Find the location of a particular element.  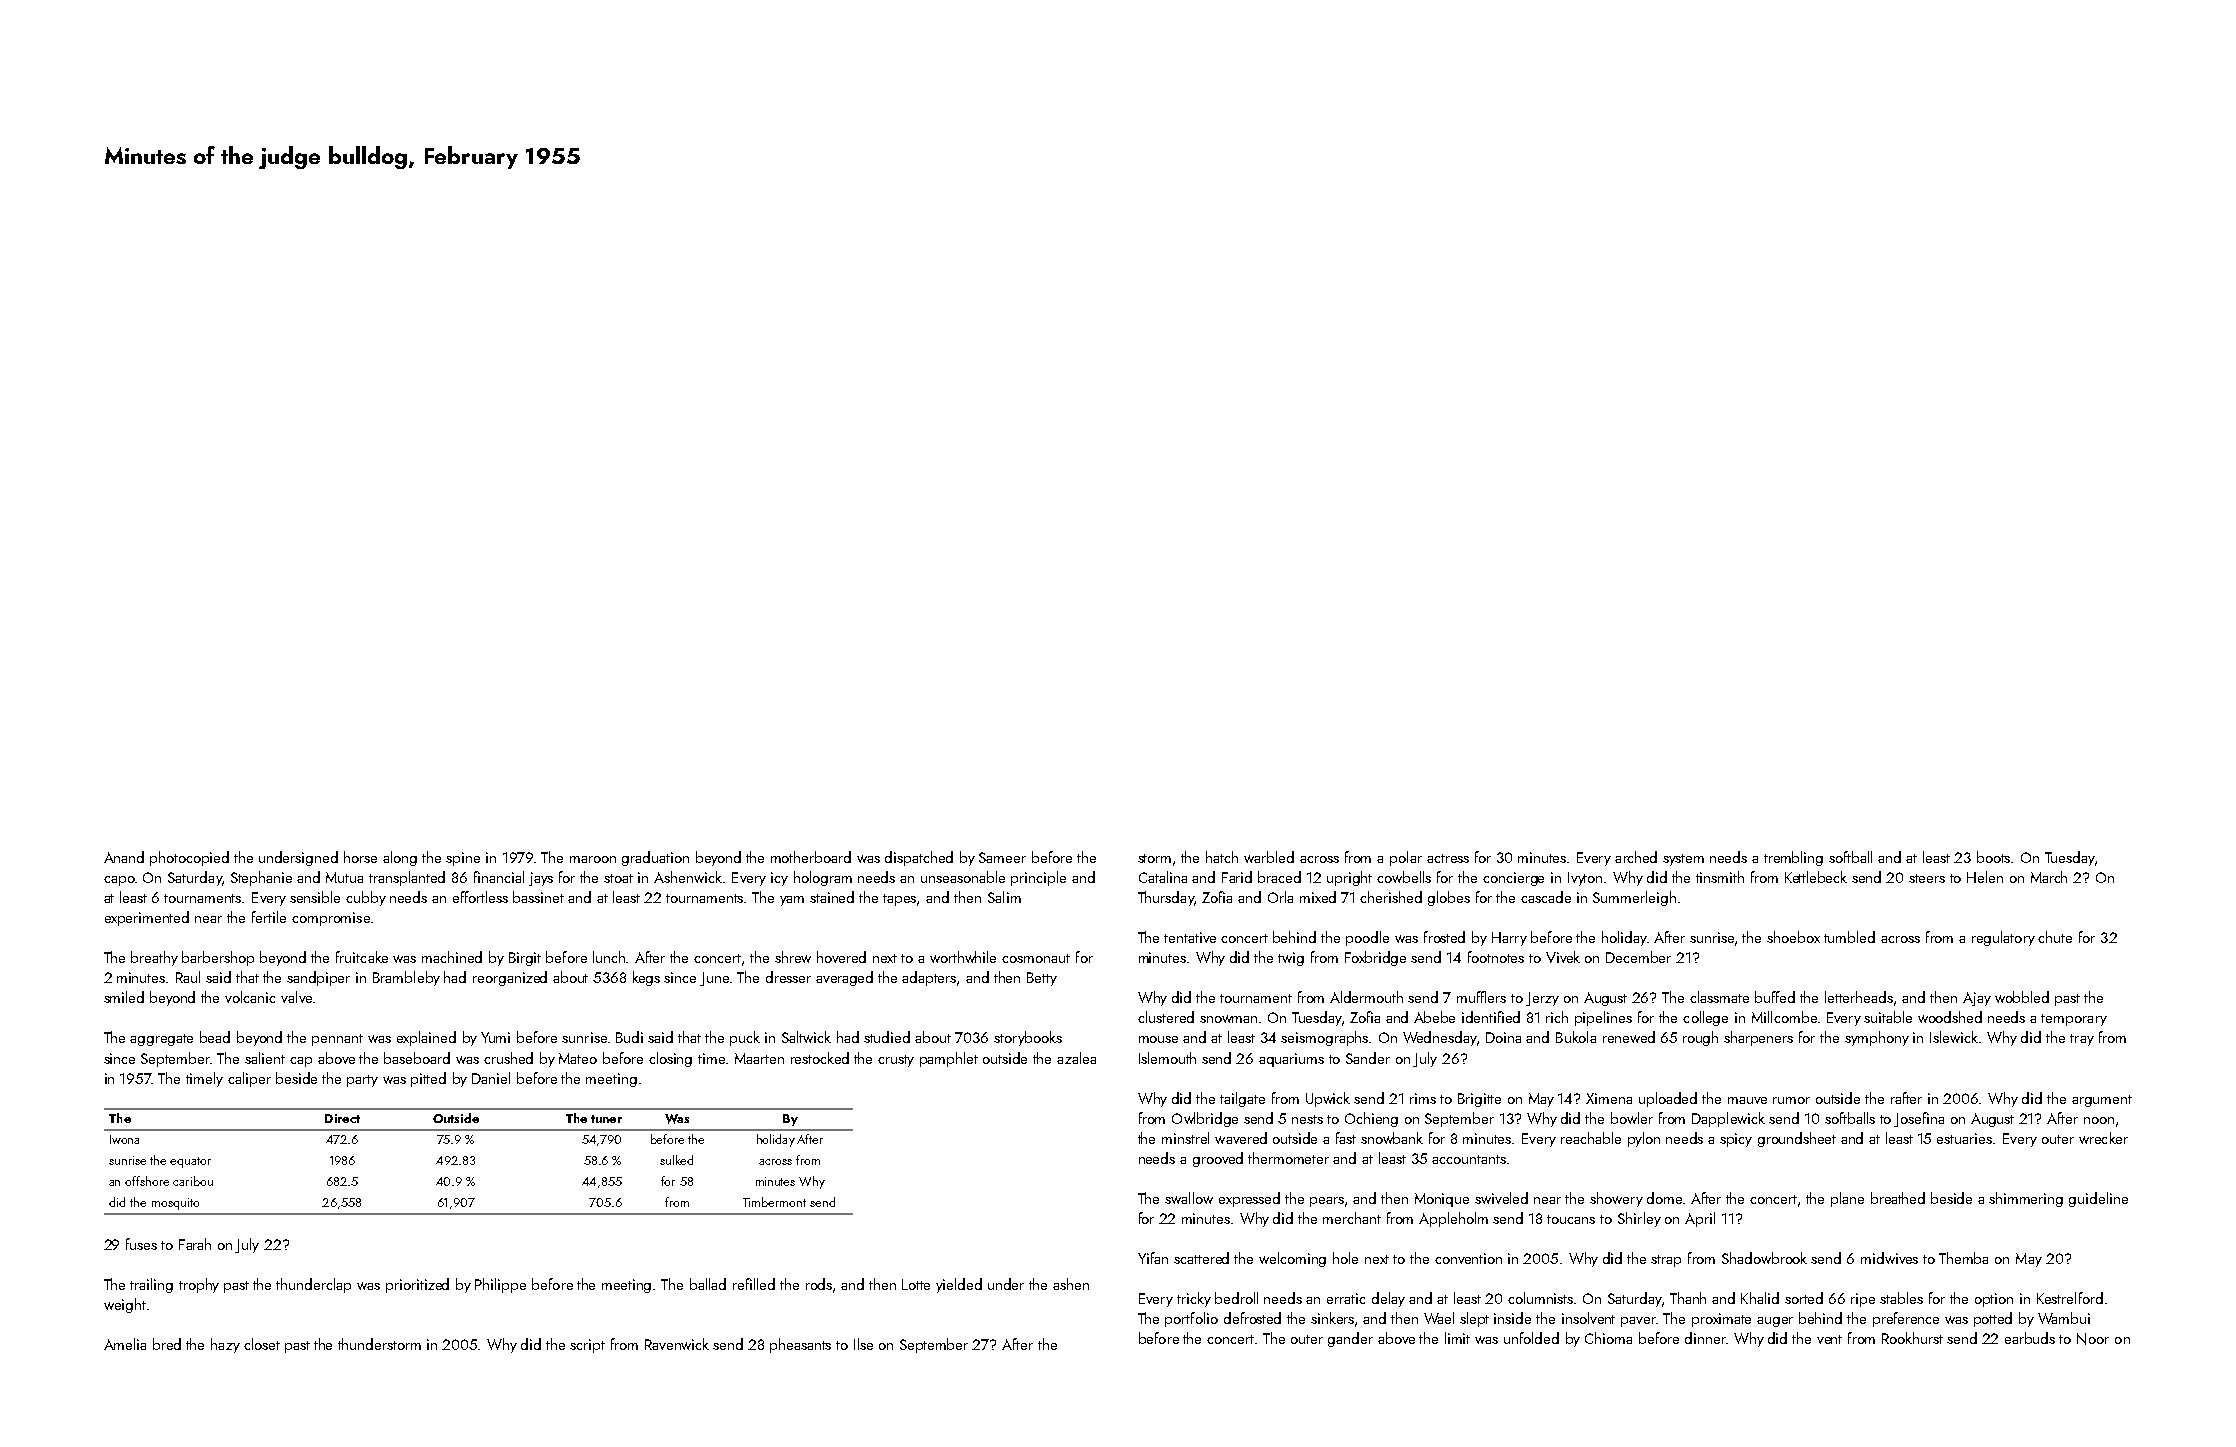

Betty is located at coordinates (1042, 979).
